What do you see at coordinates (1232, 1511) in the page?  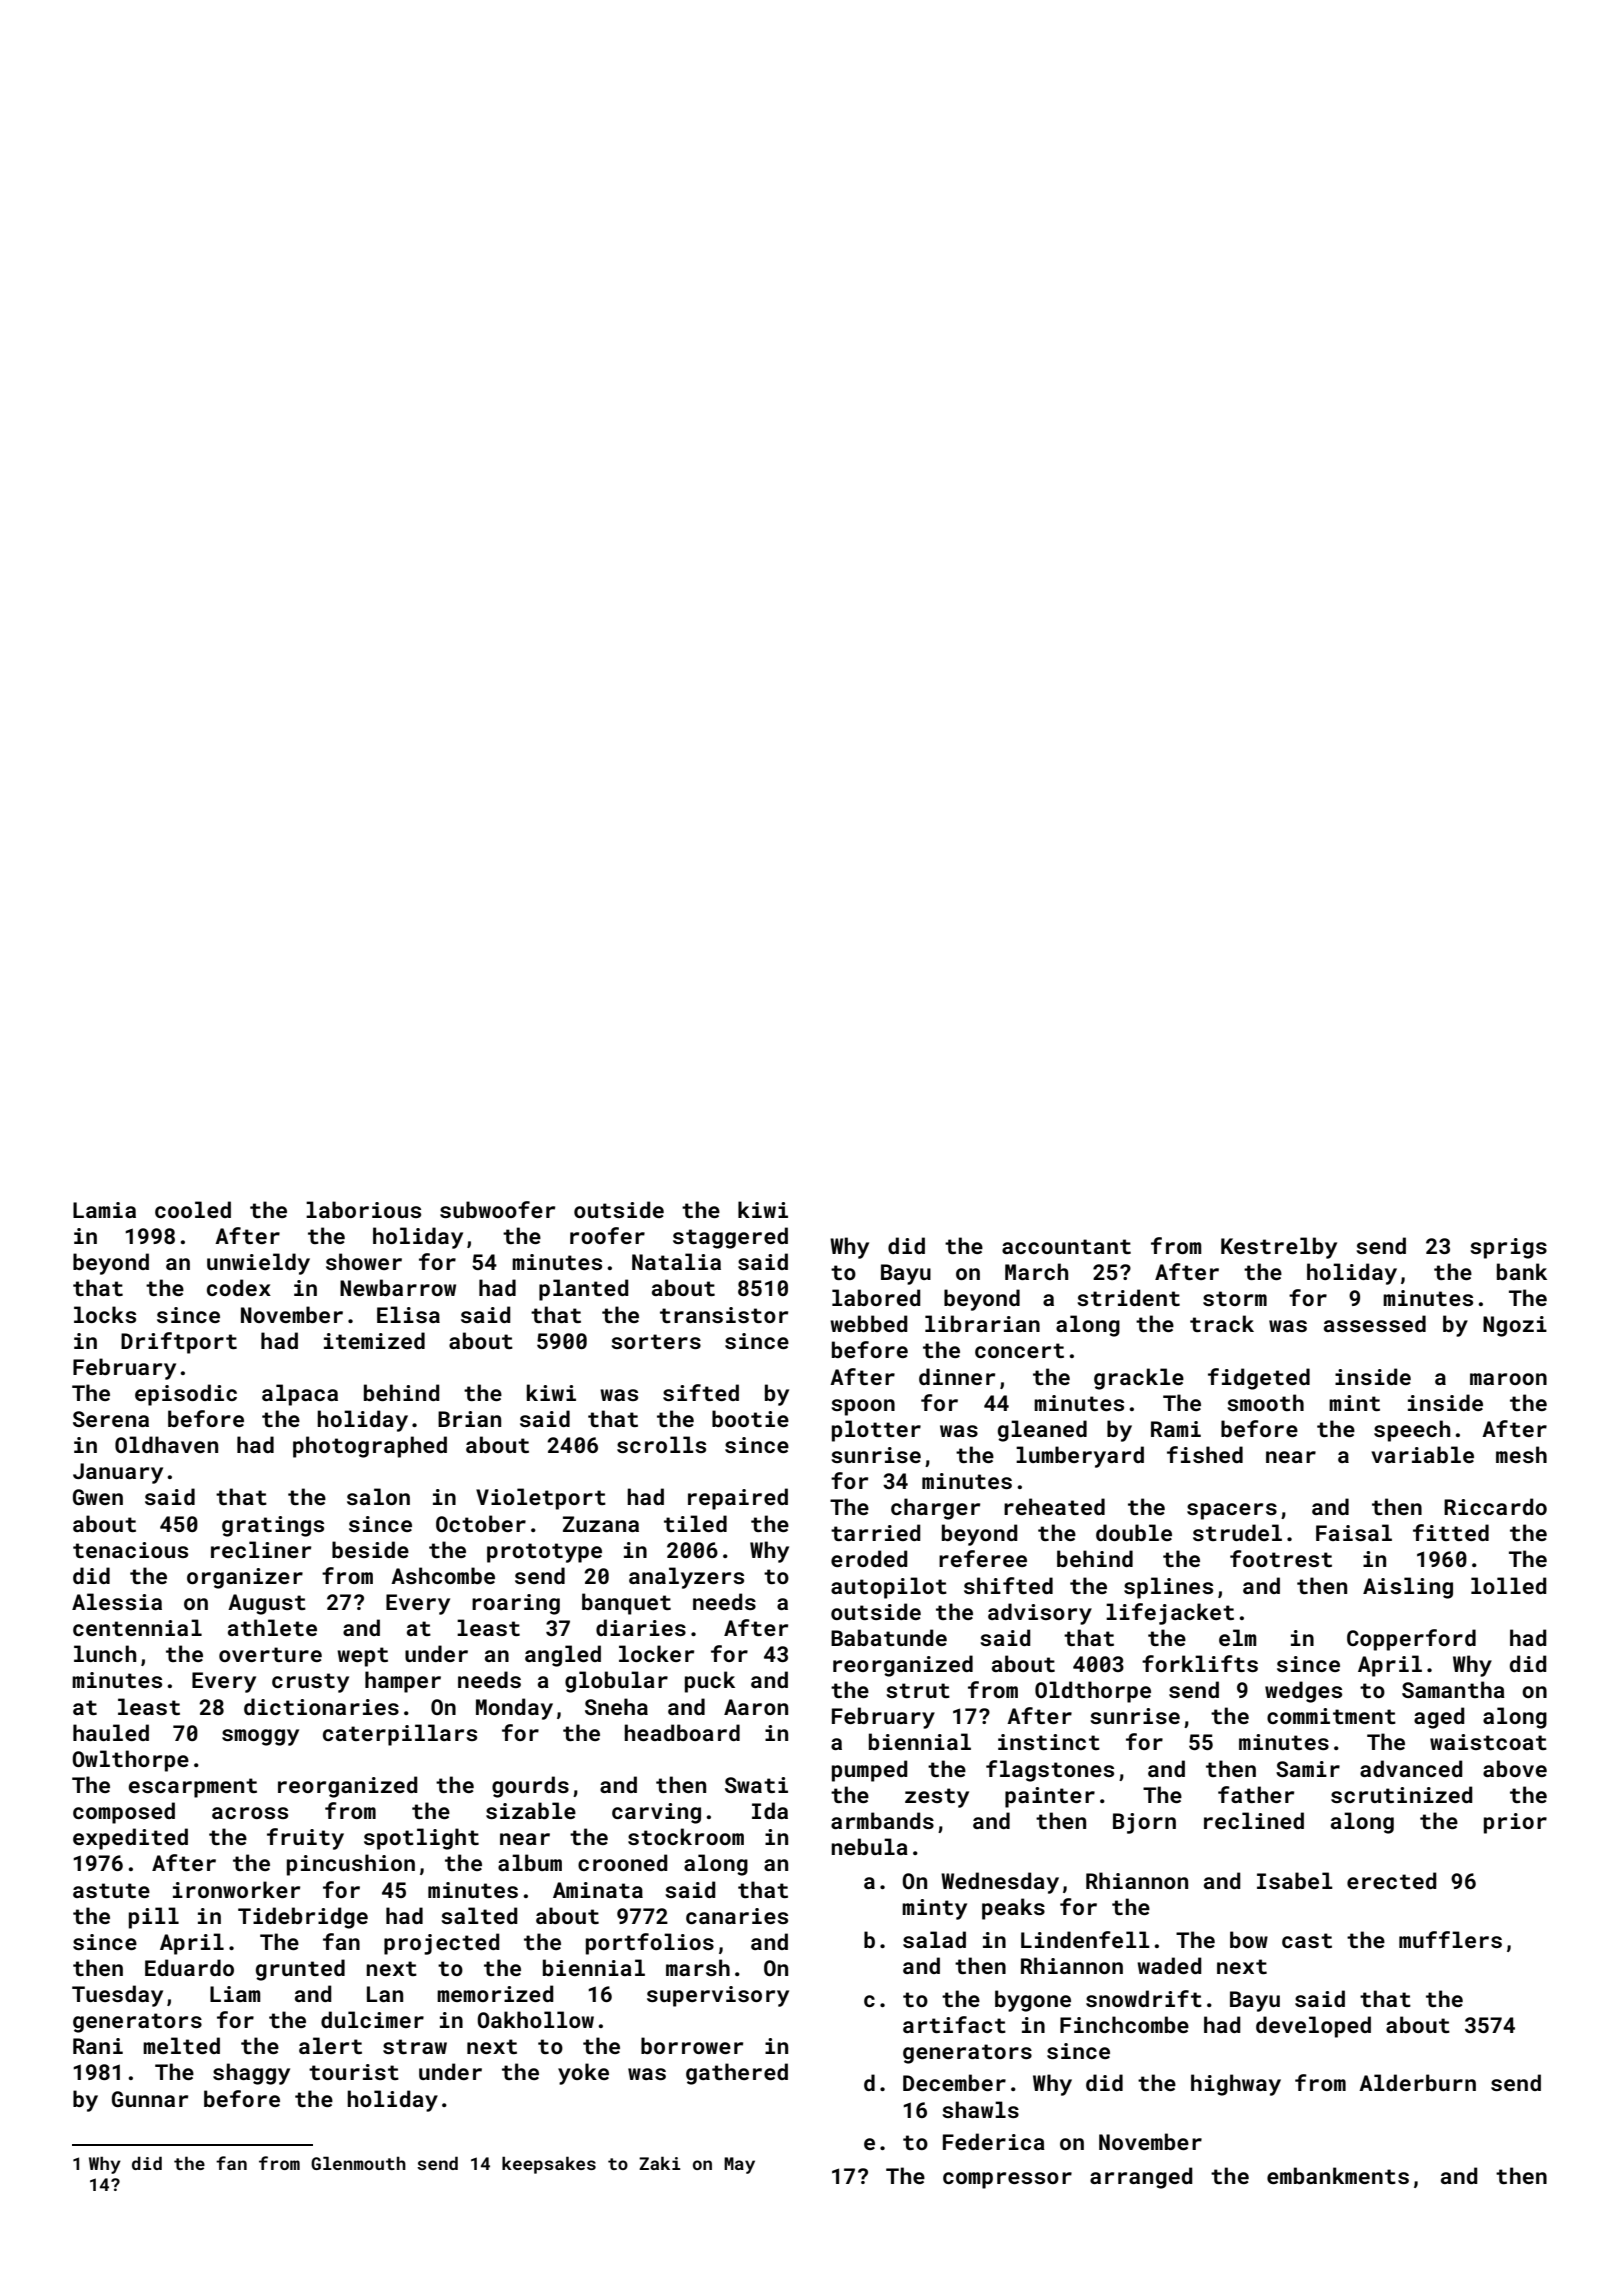 I see `spacers` at bounding box center [1232, 1511].
